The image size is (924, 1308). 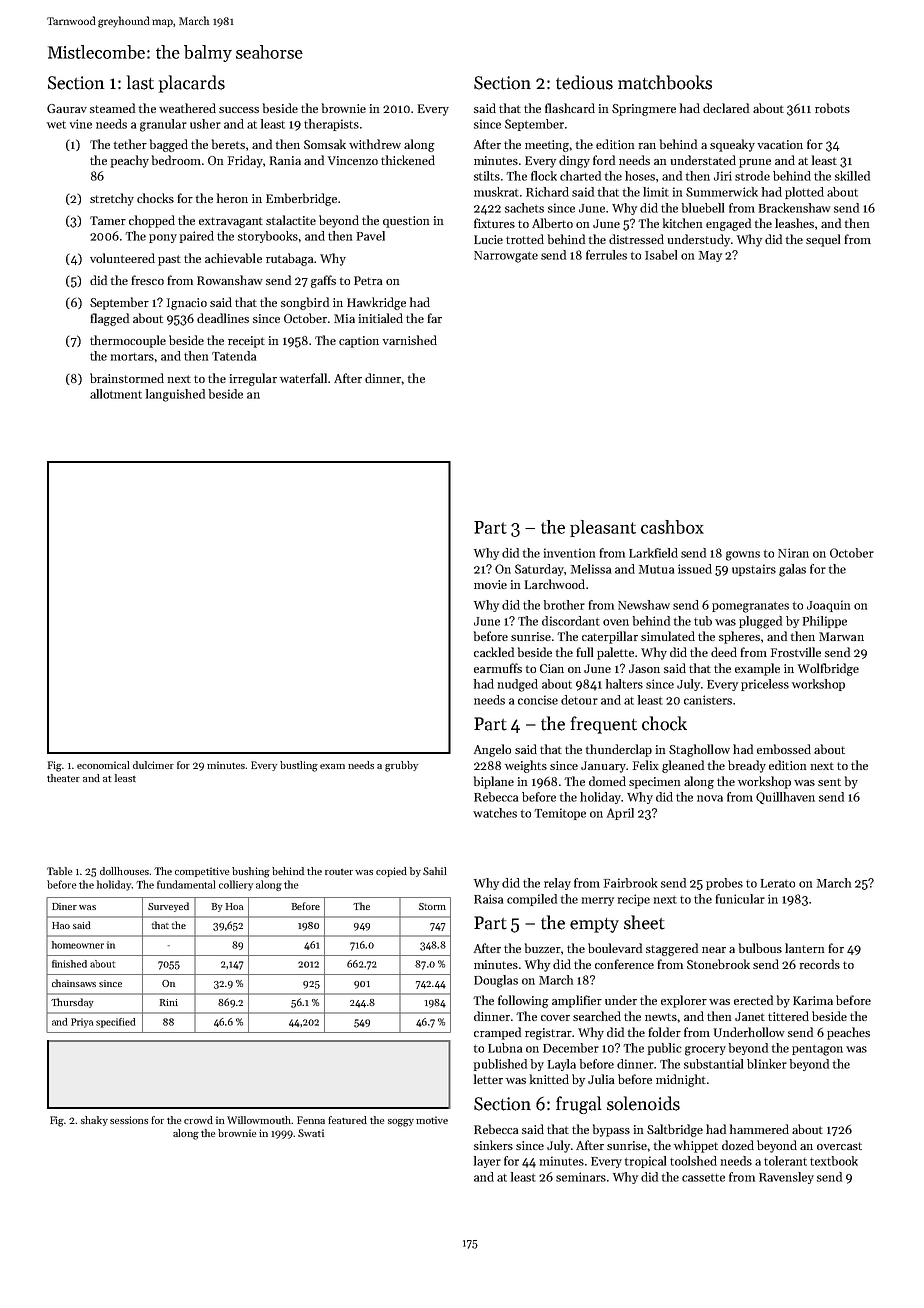 What do you see at coordinates (110, 319) in the document?
I see `flagged` at bounding box center [110, 319].
